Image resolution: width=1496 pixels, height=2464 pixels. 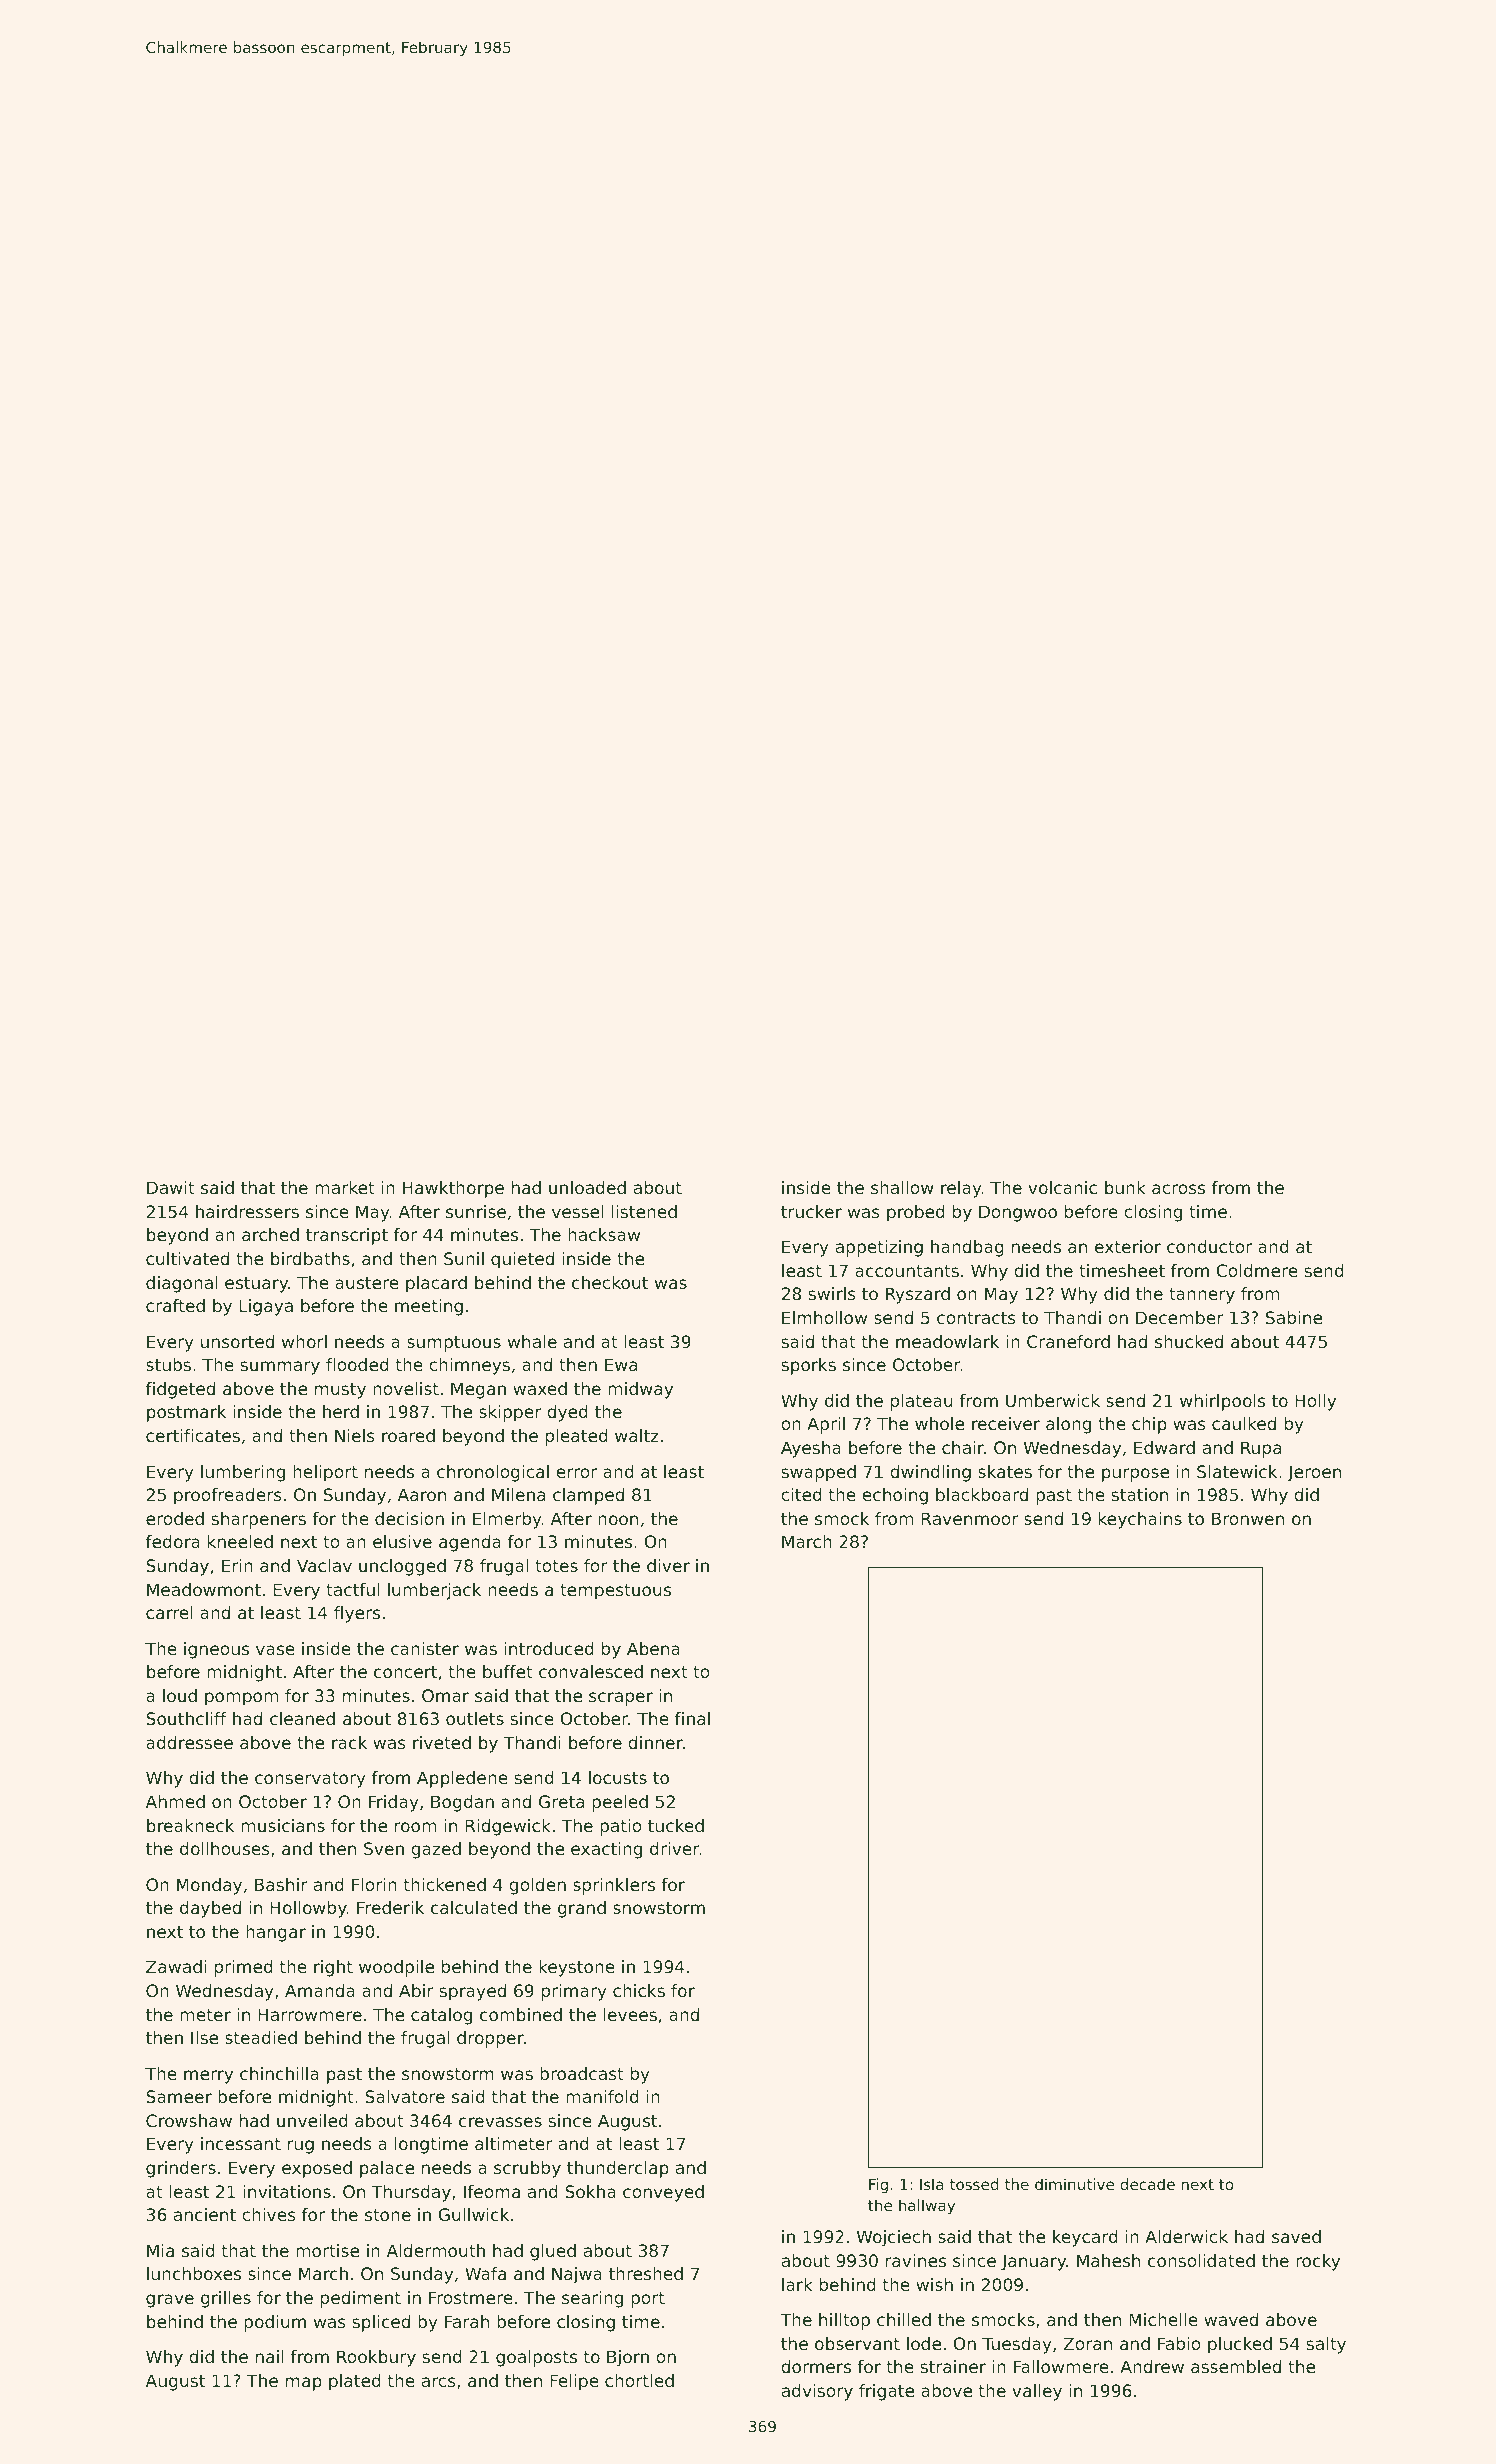 What do you see at coordinates (270, 2356) in the screenshot?
I see `nail` at bounding box center [270, 2356].
